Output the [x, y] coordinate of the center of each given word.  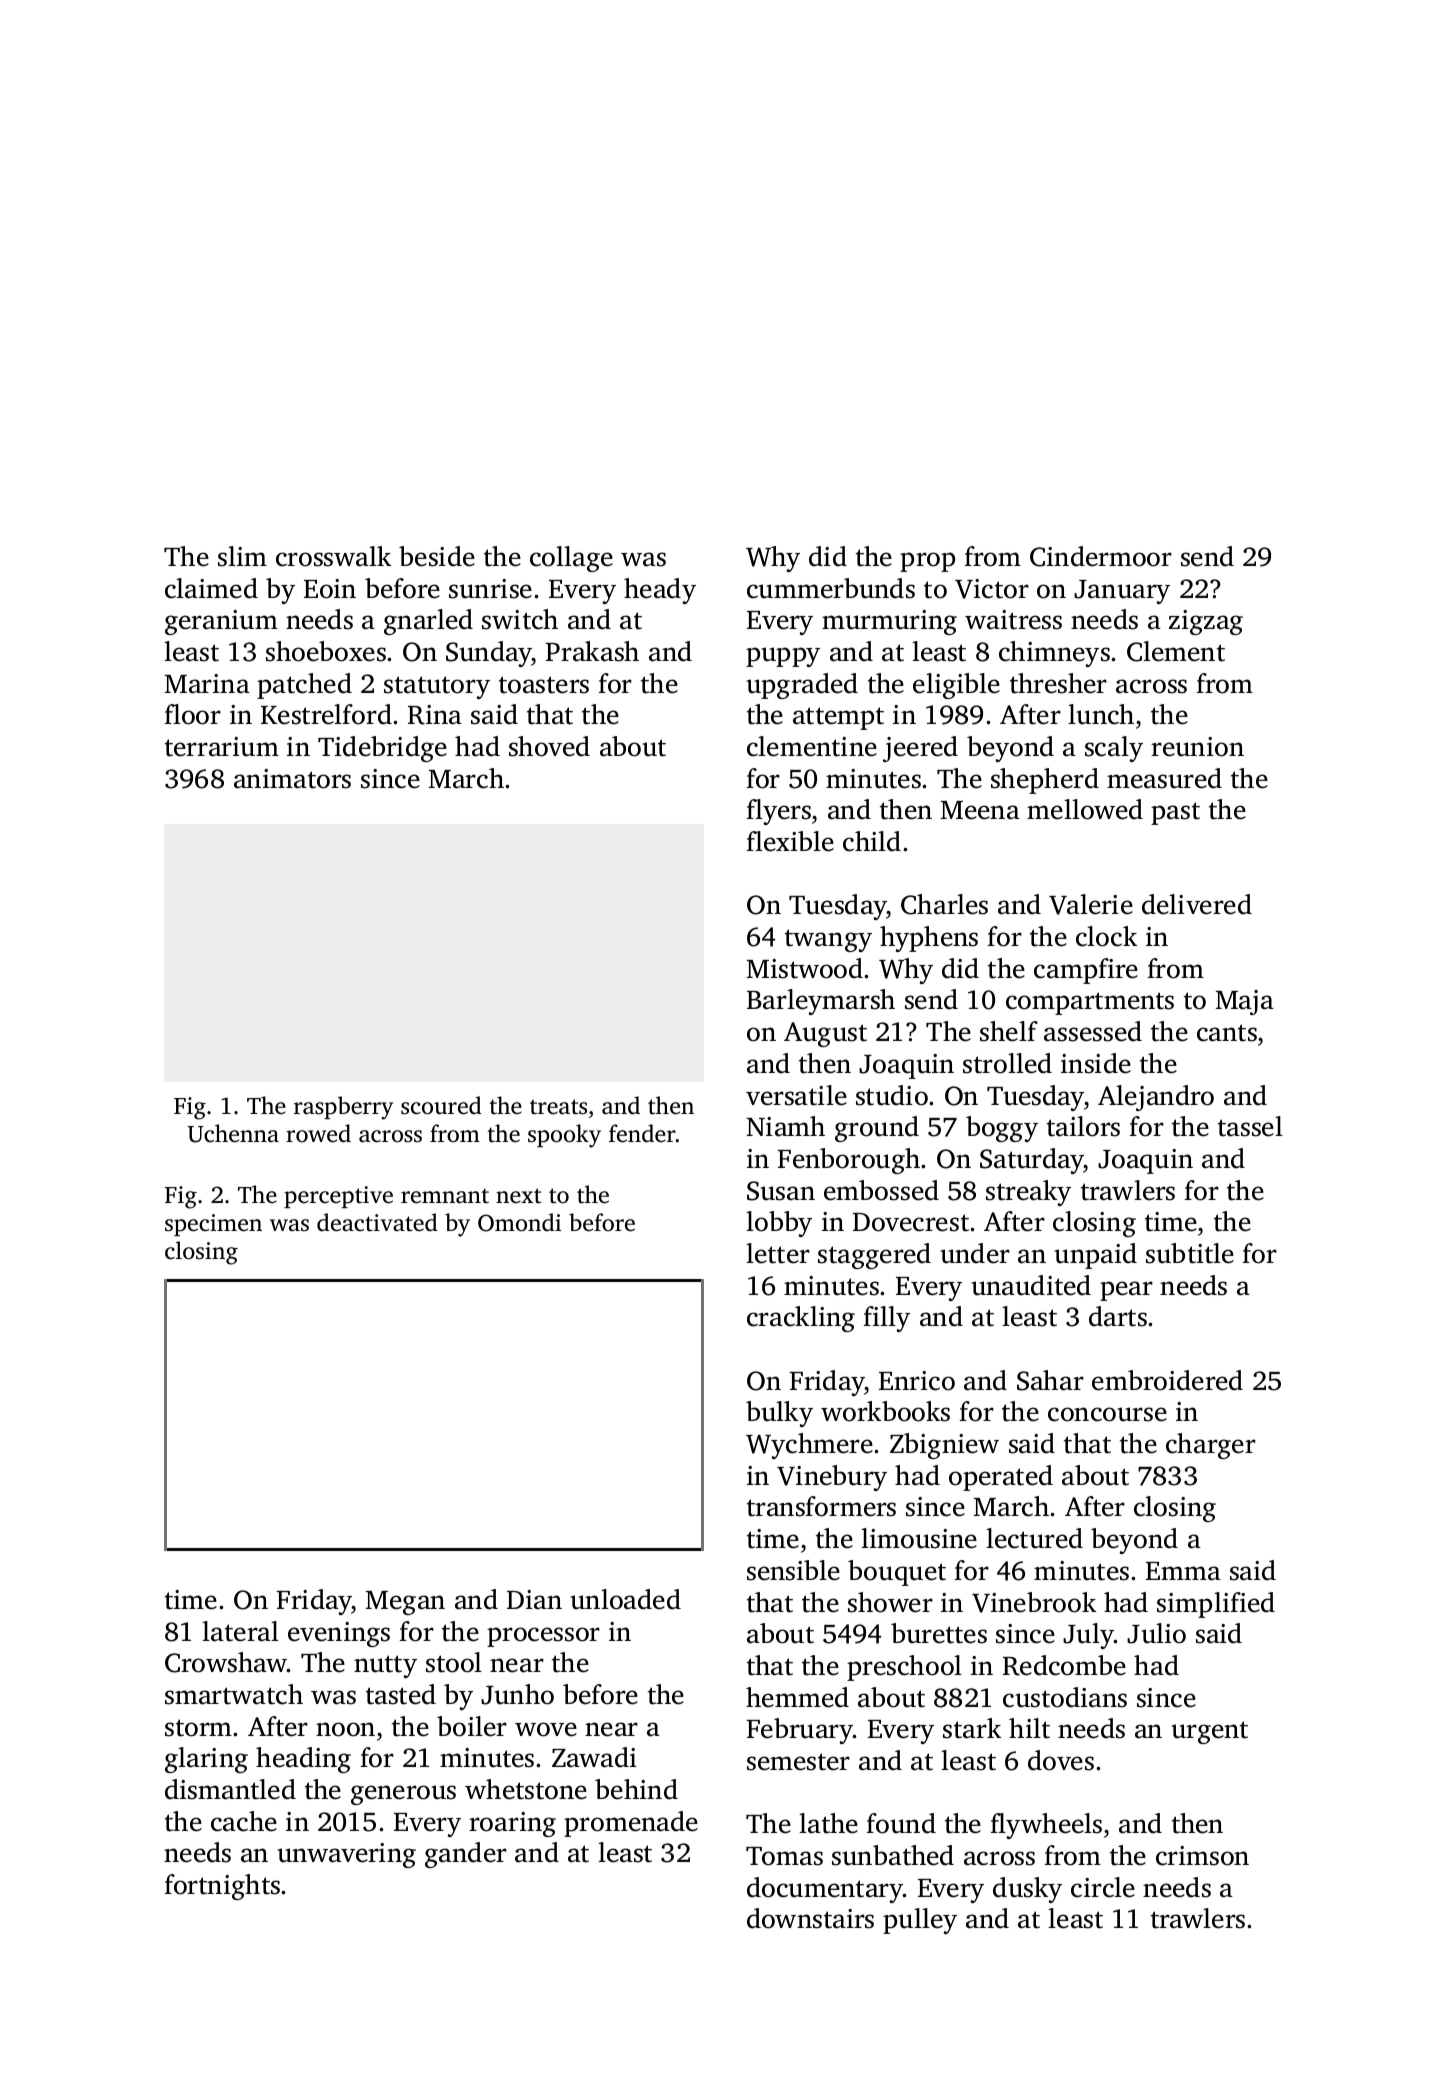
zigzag [1206, 622]
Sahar [1050, 1380]
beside [437, 556]
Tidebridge [382, 749]
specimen [213, 1225]
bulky [779, 1414]
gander [466, 1855]
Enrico [917, 1381]
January [1122, 592]
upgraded [802, 686]
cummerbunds [831, 588]
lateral [240, 1631]
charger [1211, 1446]
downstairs [810, 1918]
